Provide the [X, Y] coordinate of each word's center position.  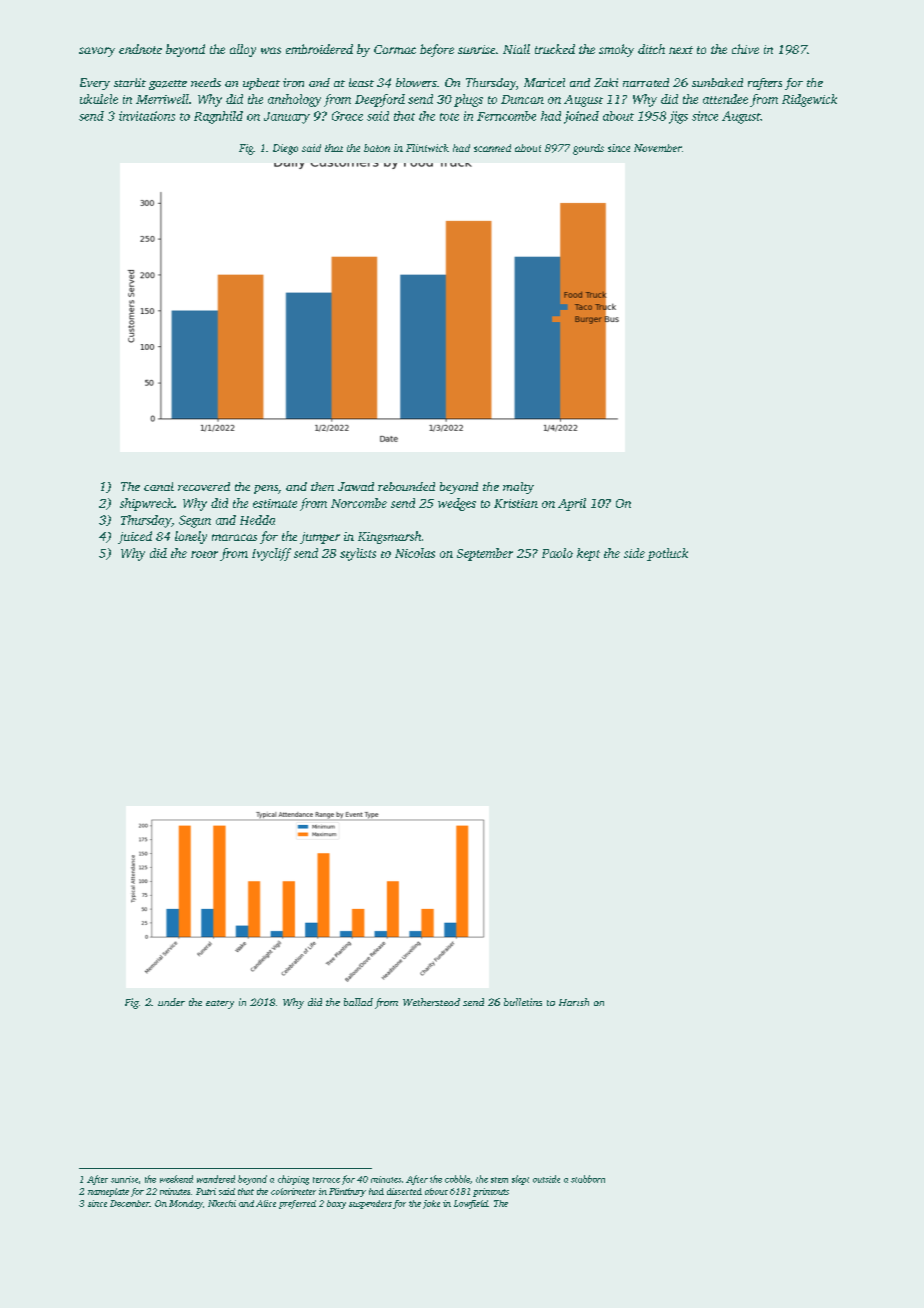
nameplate [108, 1192]
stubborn [588, 1179]
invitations [147, 116]
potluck [667, 554]
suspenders [370, 1204]
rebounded [406, 486]
